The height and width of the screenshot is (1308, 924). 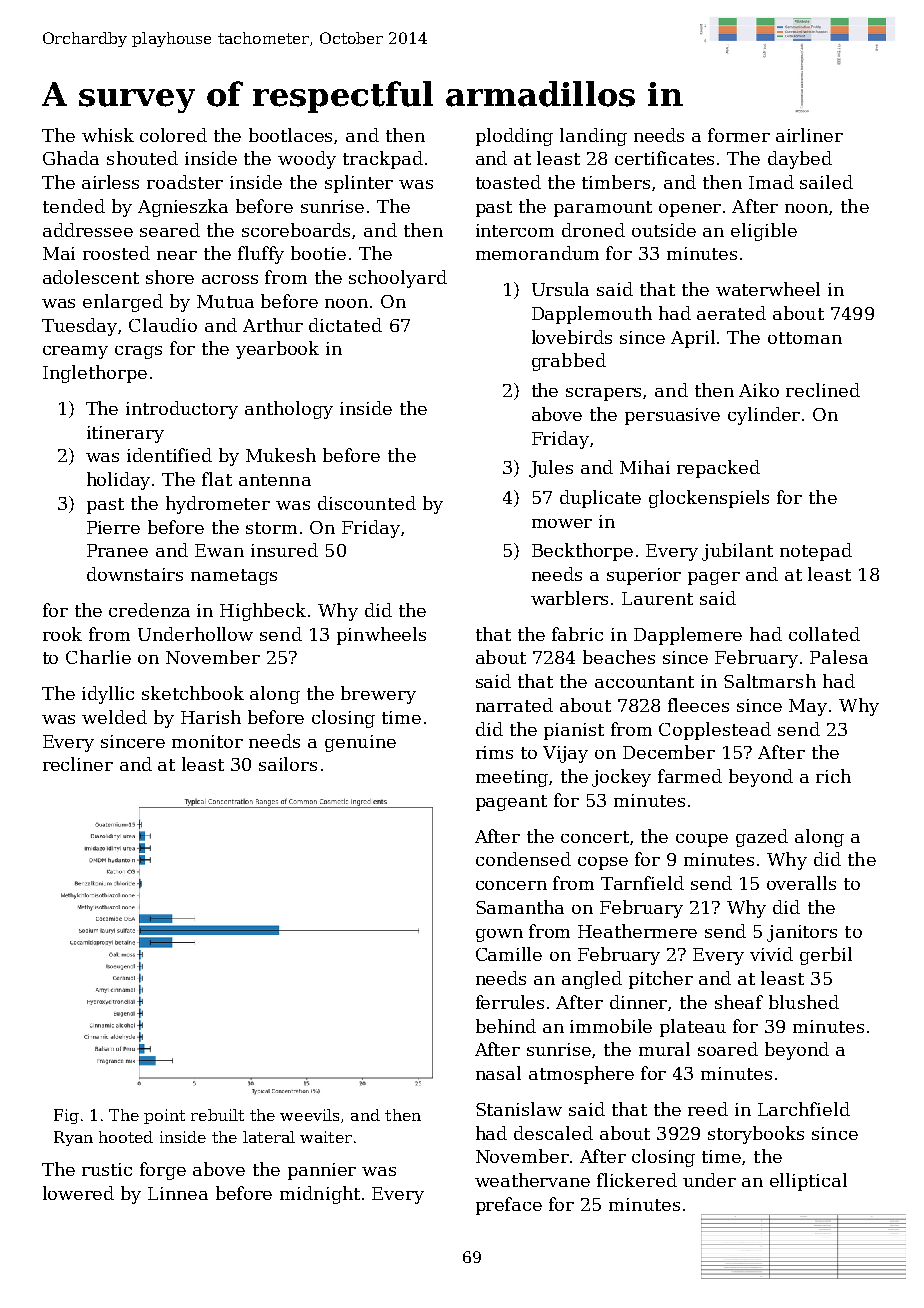 I want to click on fluffy, so click(x=261, y=255).
